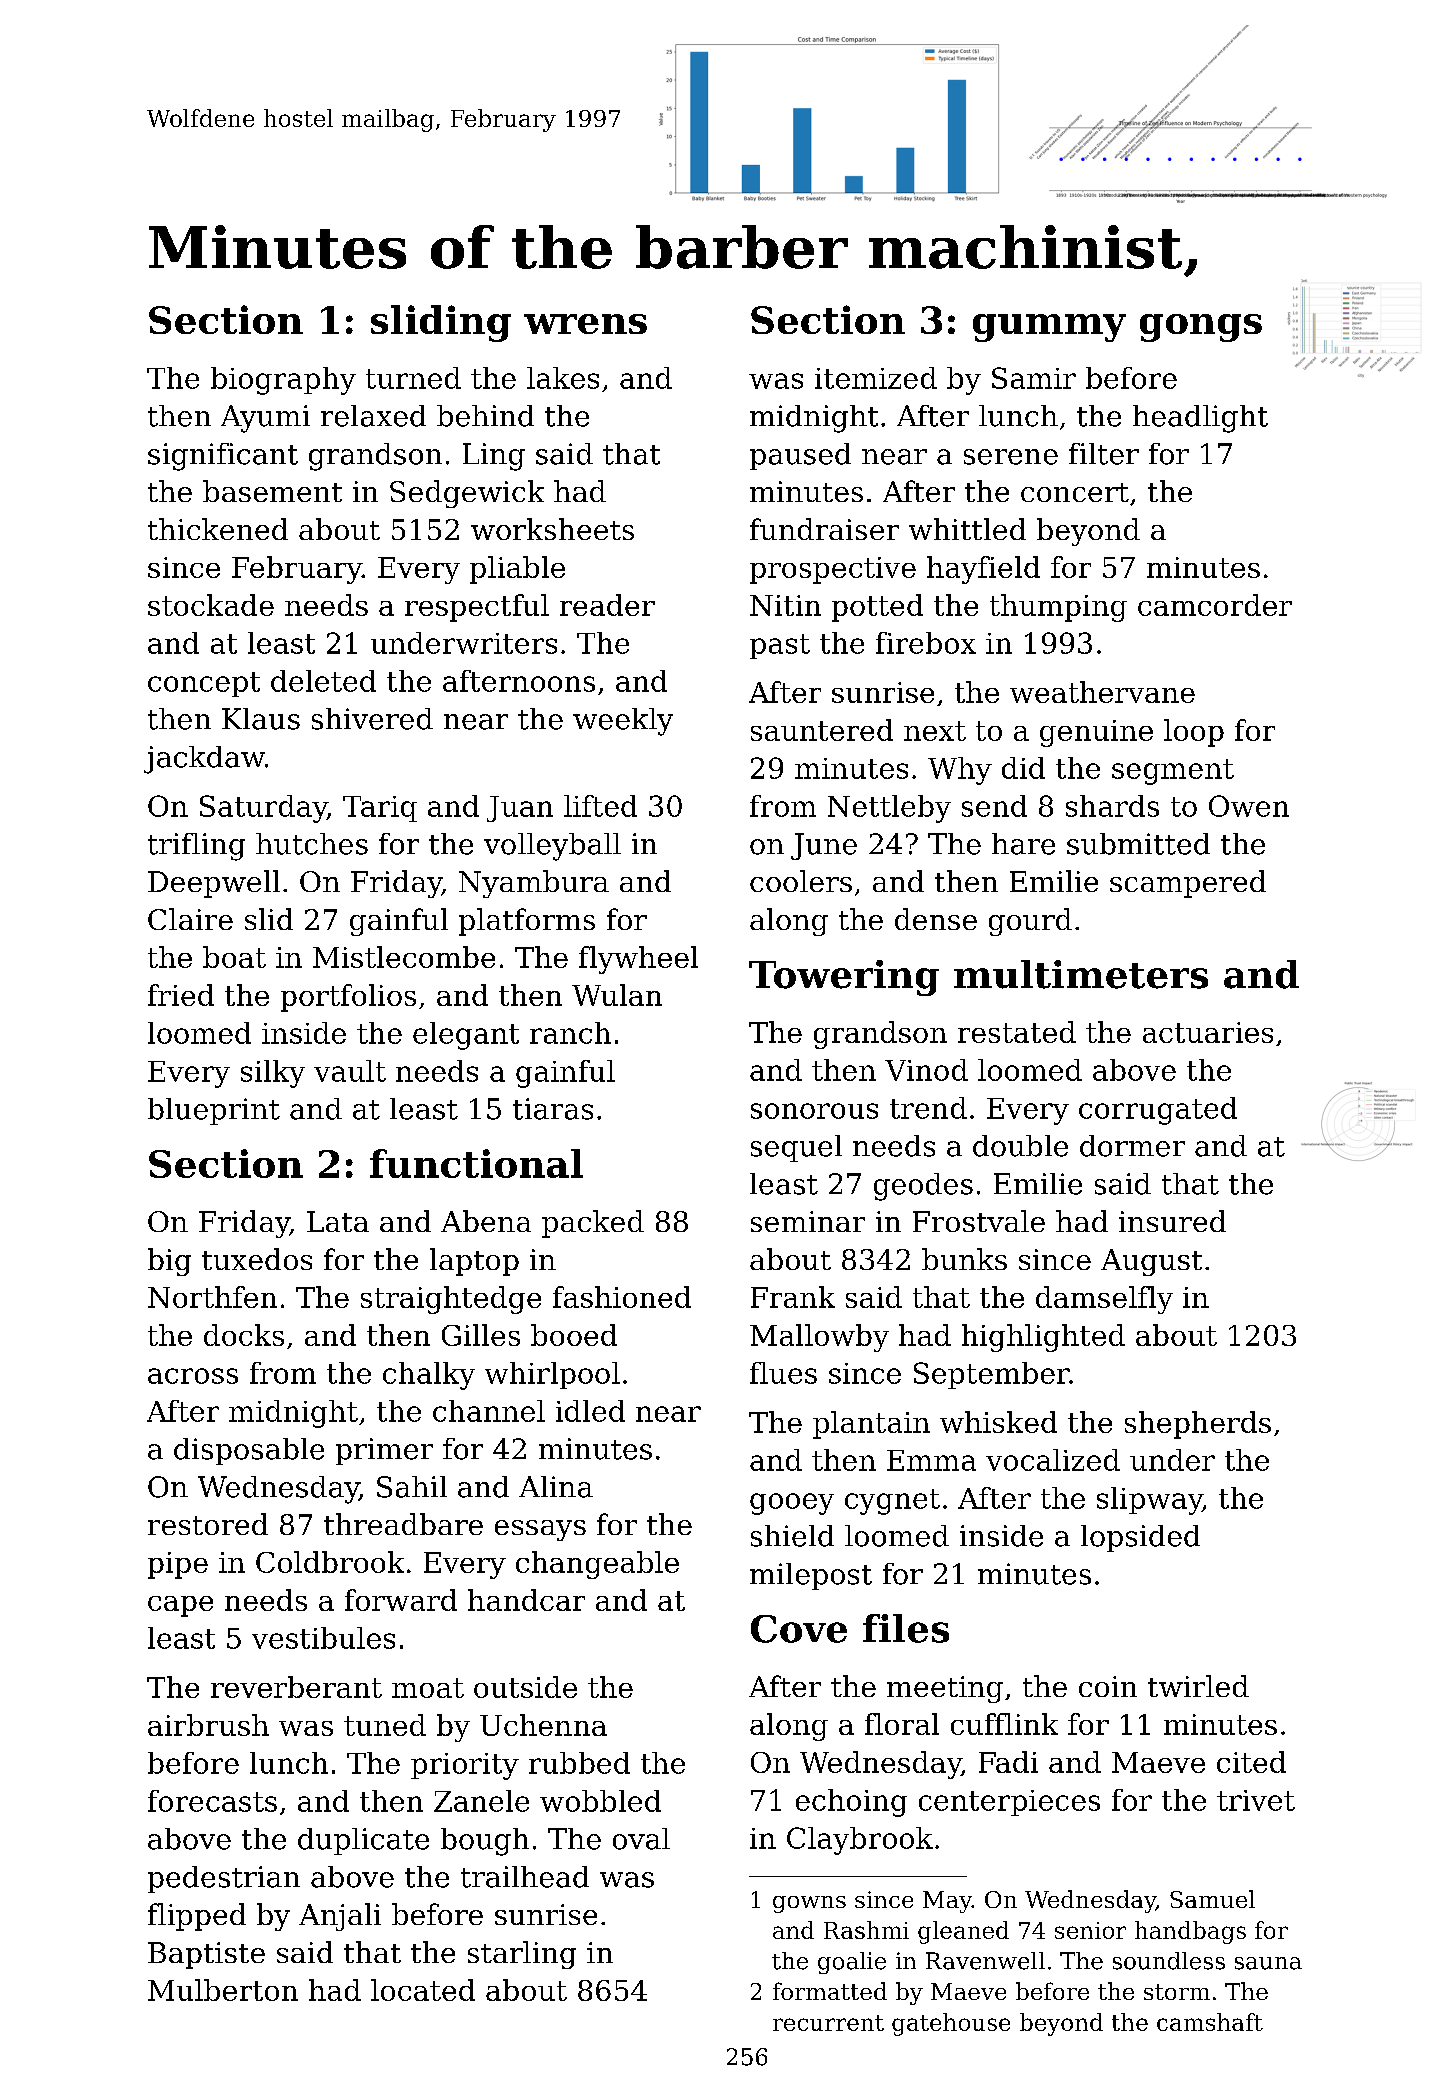  What do you see at coordinates (1149, 1501) in the screenshot?
I see `slipway` at bounding box center [1149, 1501].
